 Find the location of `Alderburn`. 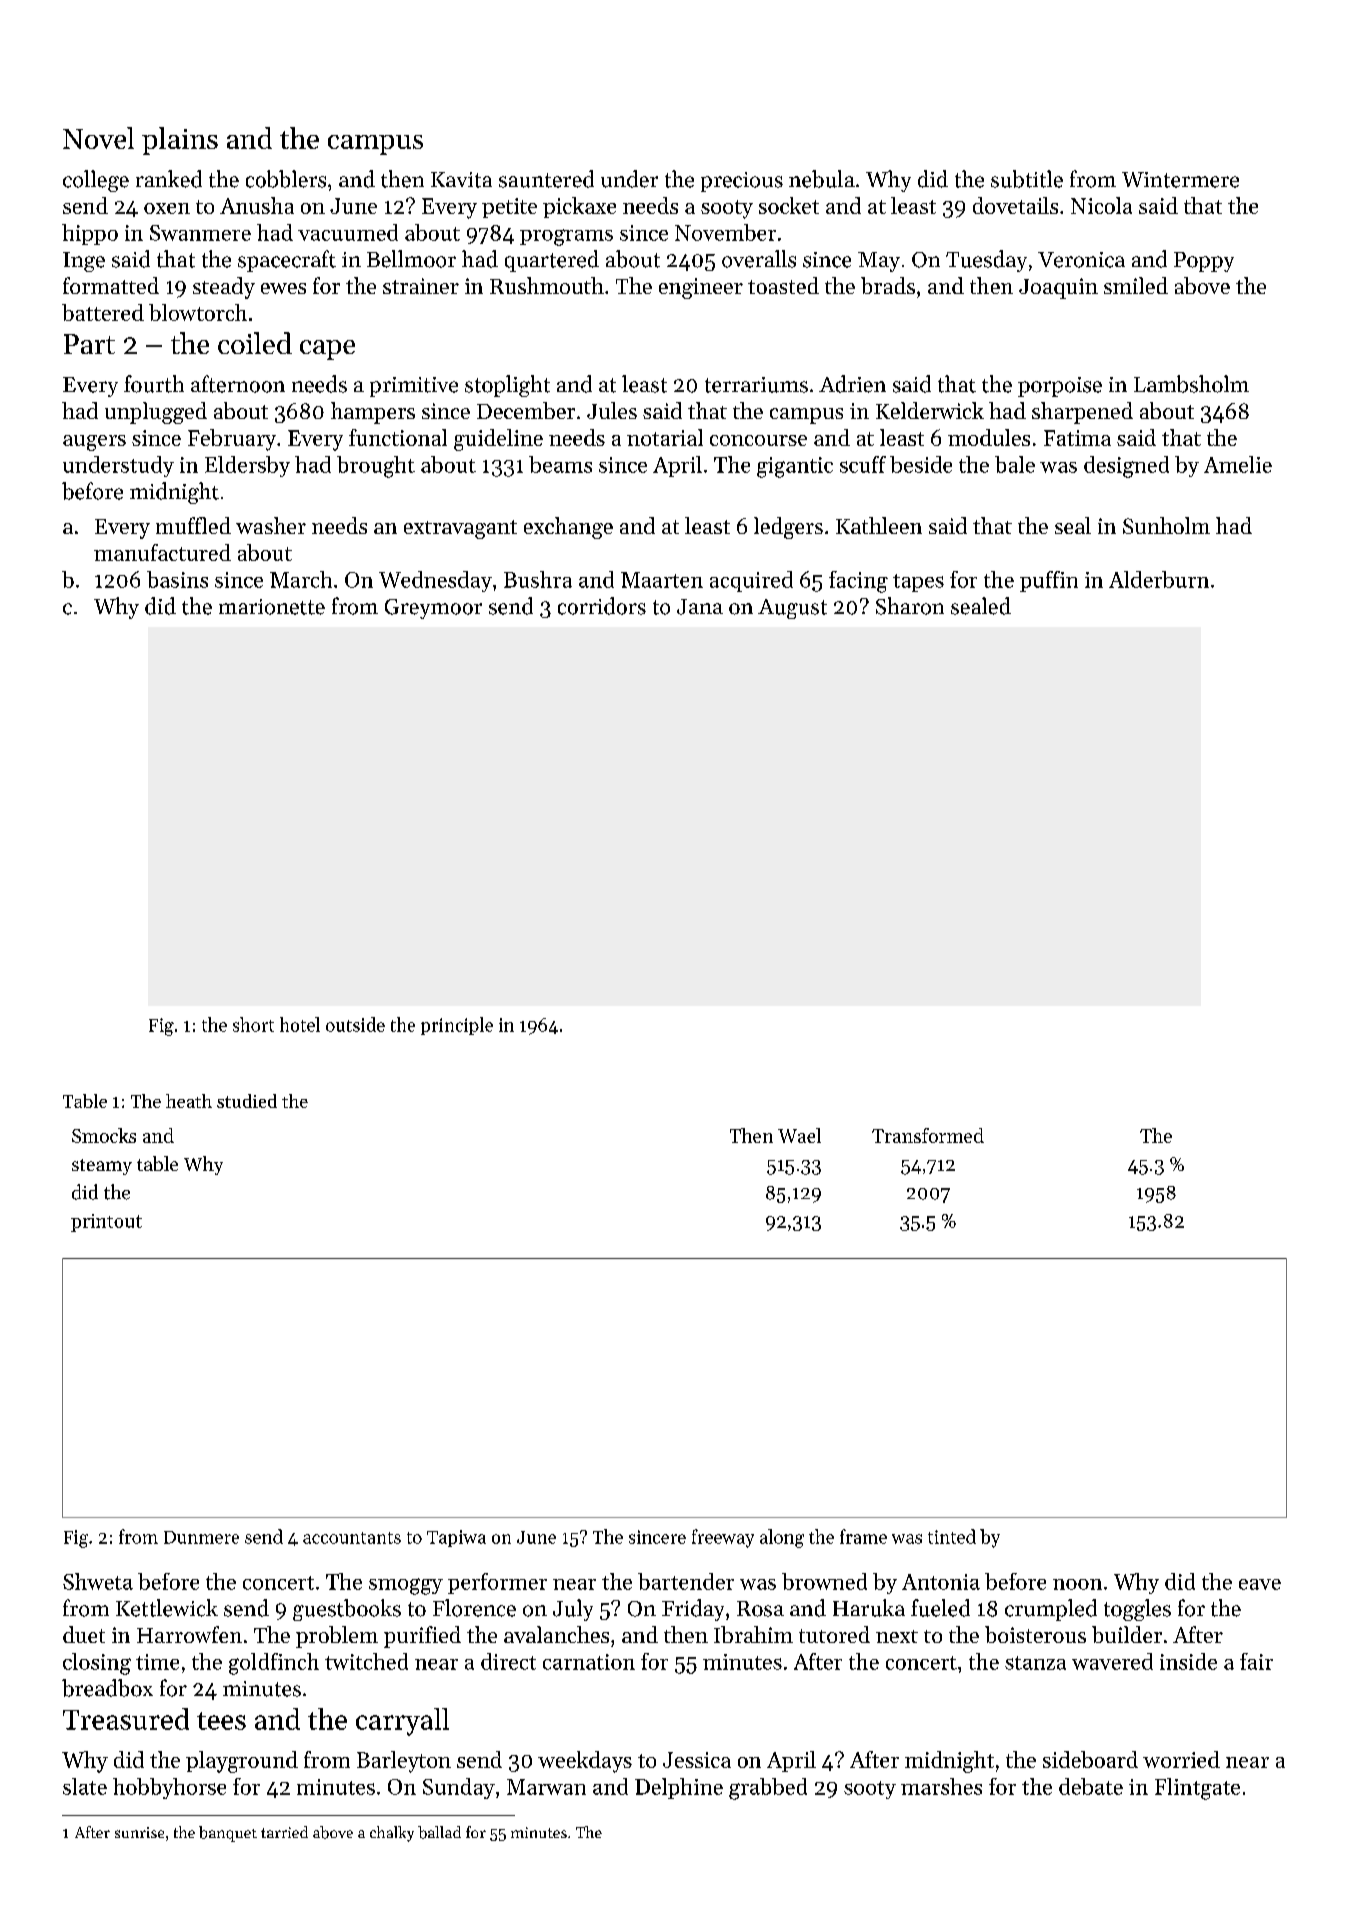

Alderburn is located at coordinates (1159, 579).
